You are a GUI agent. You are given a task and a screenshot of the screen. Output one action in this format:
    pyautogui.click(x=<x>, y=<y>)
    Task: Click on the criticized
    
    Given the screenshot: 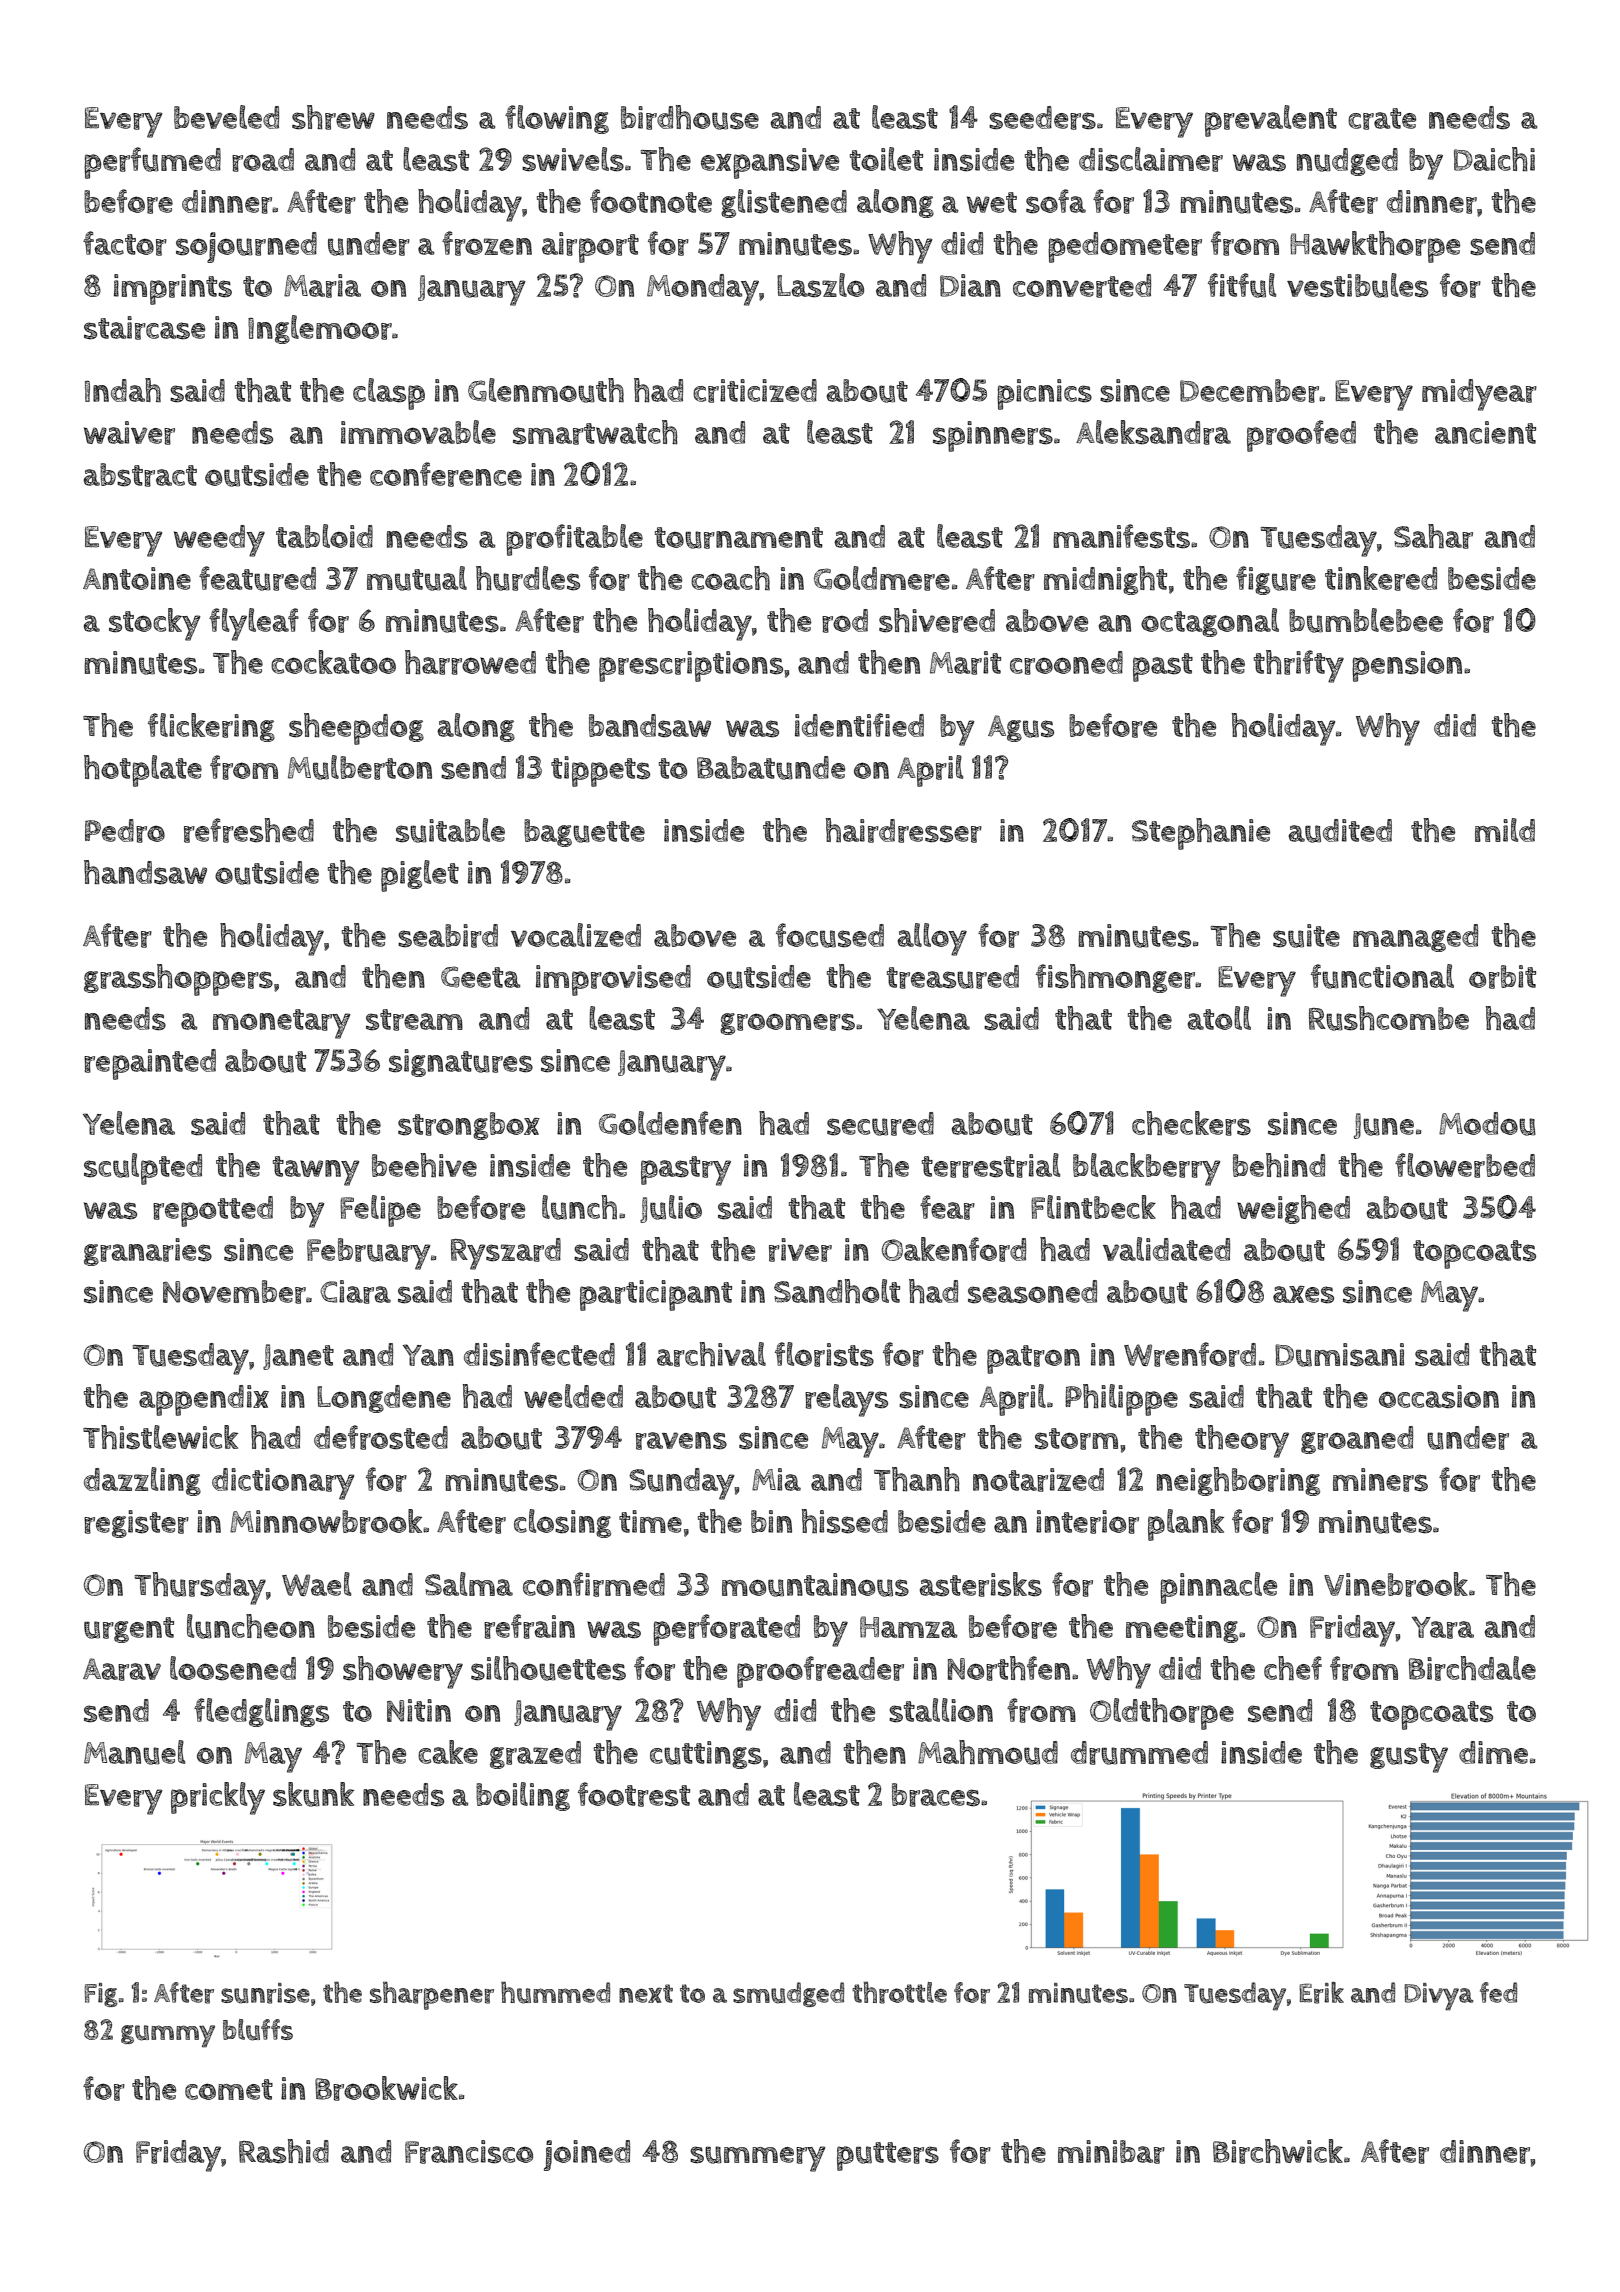 What is the action you would take?
    pyautogui.click(x=755, y=391)
